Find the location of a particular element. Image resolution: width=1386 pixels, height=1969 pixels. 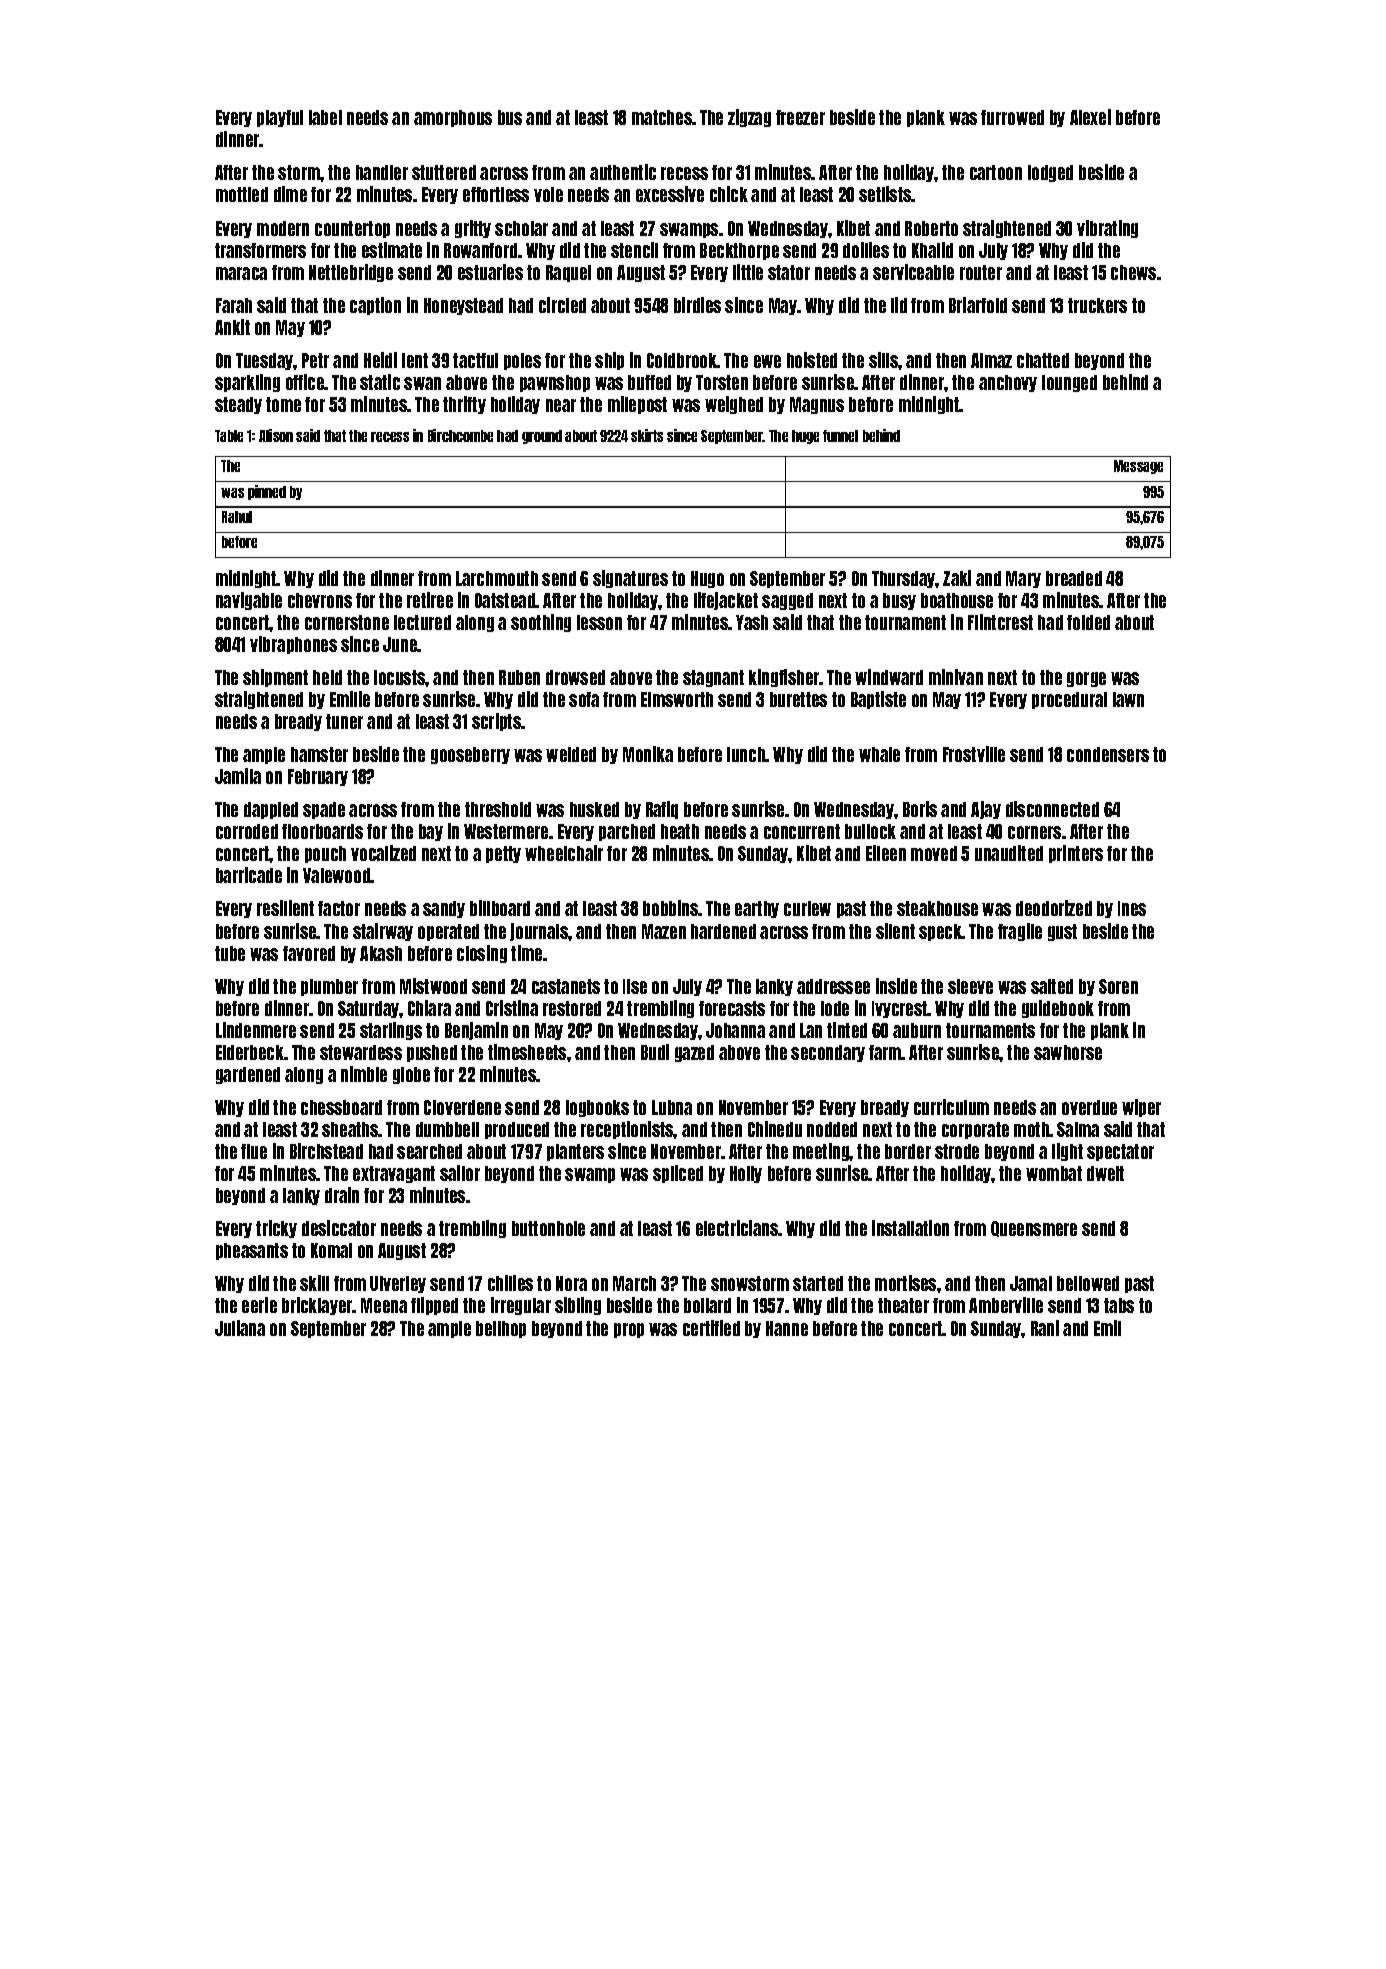

welded is located at coordinates (571, 754).
